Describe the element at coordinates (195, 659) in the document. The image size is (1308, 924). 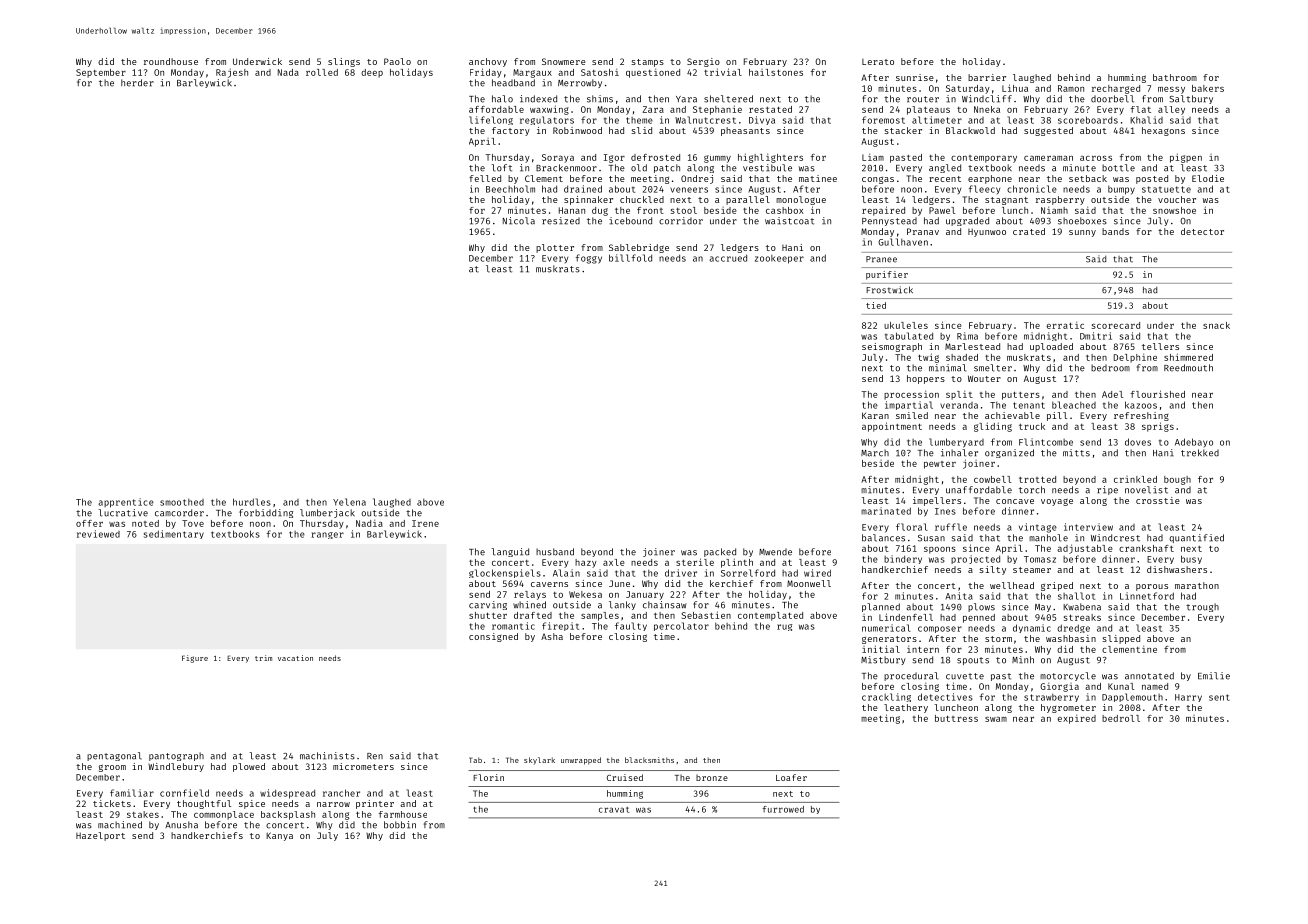
I see `Figure` at that location.
